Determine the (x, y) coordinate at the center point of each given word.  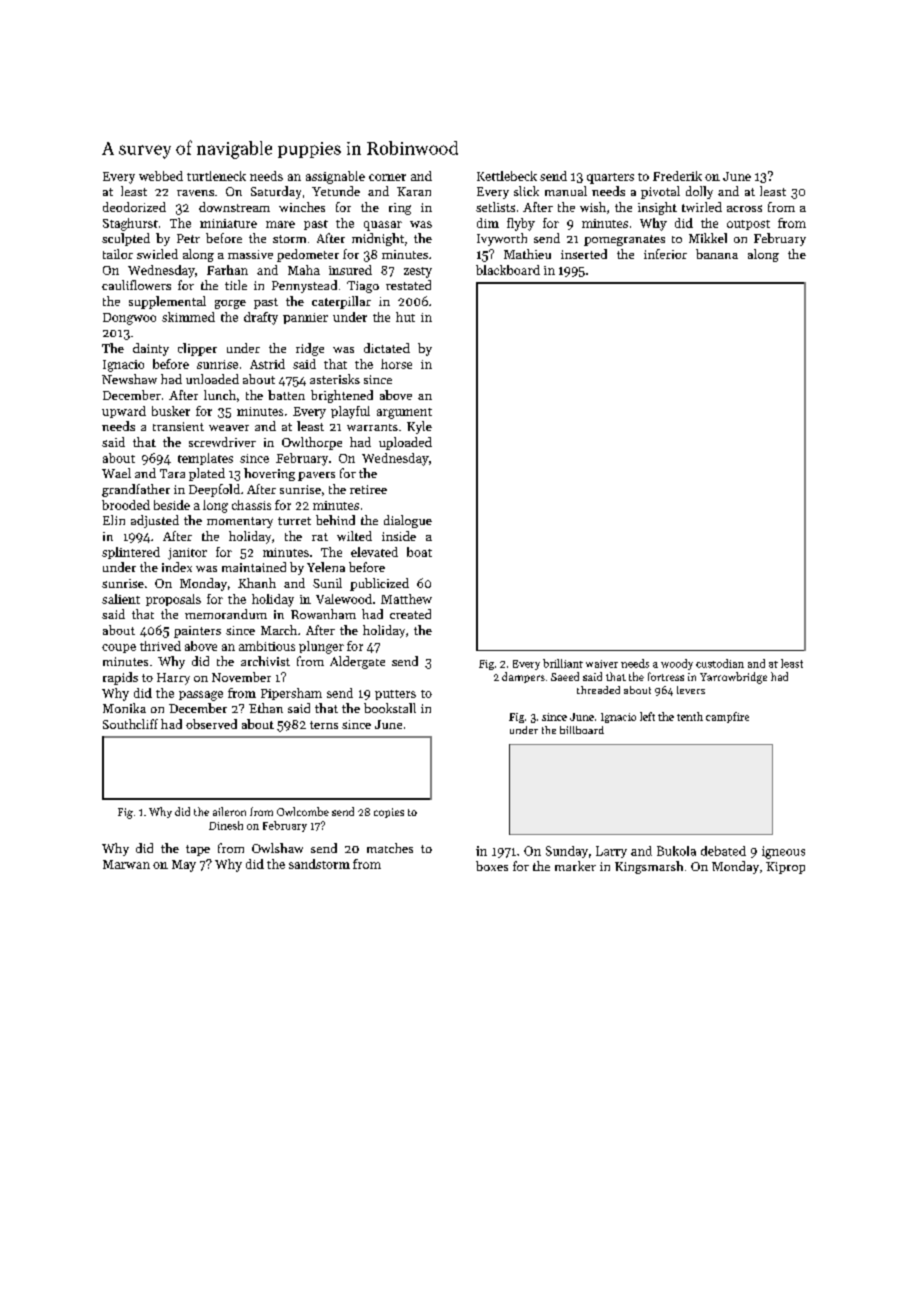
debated (723, 851)
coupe (119, 648)
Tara (172, 473)
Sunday (567, 852)
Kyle (419, 427)
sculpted (126, 239)
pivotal (660, 192)
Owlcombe (303, 811)
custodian (720, 663)
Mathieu (527, 254)
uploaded (405, 443)
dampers (523, 677)
